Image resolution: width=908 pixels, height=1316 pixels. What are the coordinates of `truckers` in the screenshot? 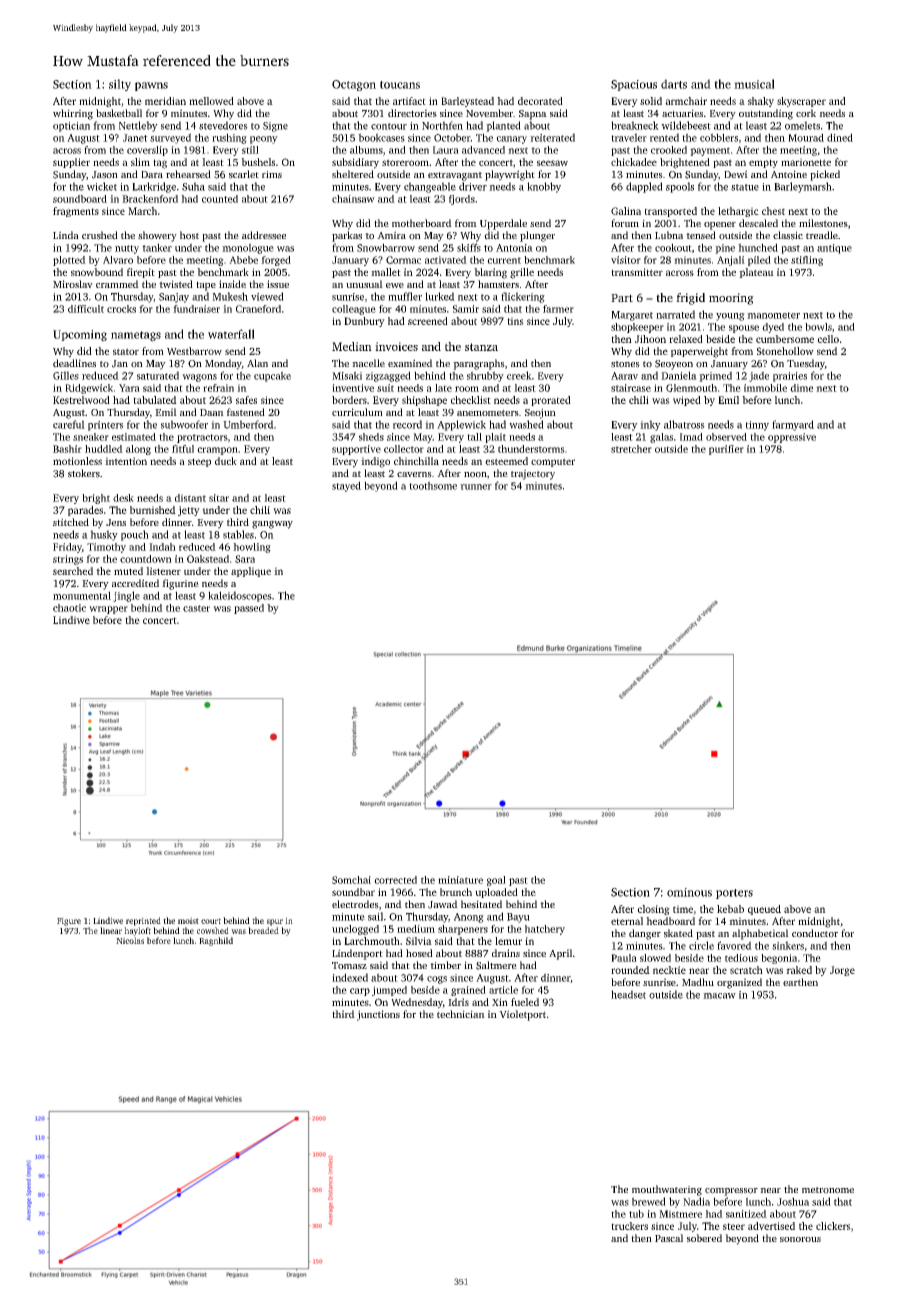 It's located at (629, 1226).
